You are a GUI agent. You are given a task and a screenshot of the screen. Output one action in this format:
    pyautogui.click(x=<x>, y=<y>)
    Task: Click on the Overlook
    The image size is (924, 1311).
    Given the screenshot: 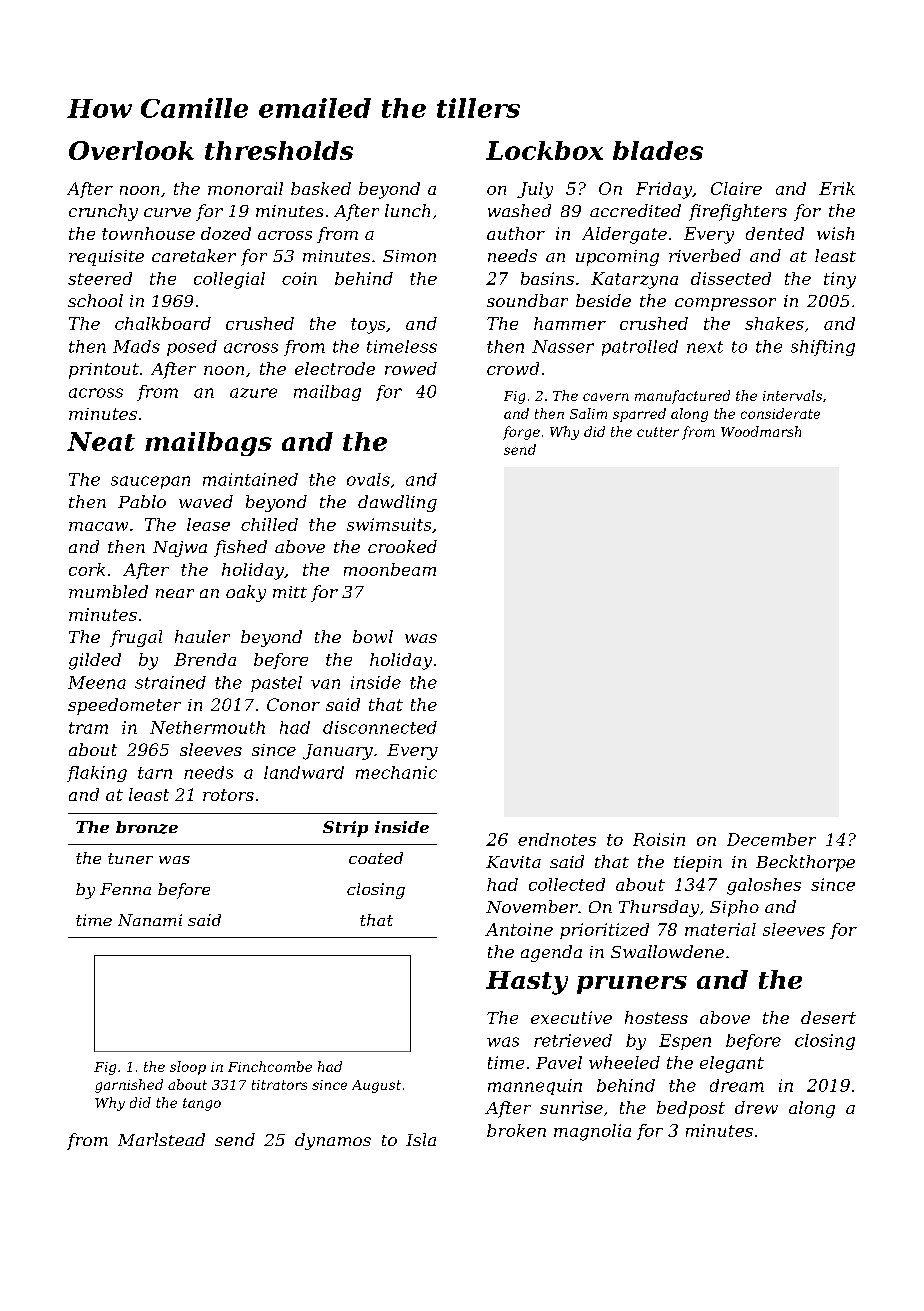 What is the action you would take?
    pyautogui.click(x=131, y=150)
